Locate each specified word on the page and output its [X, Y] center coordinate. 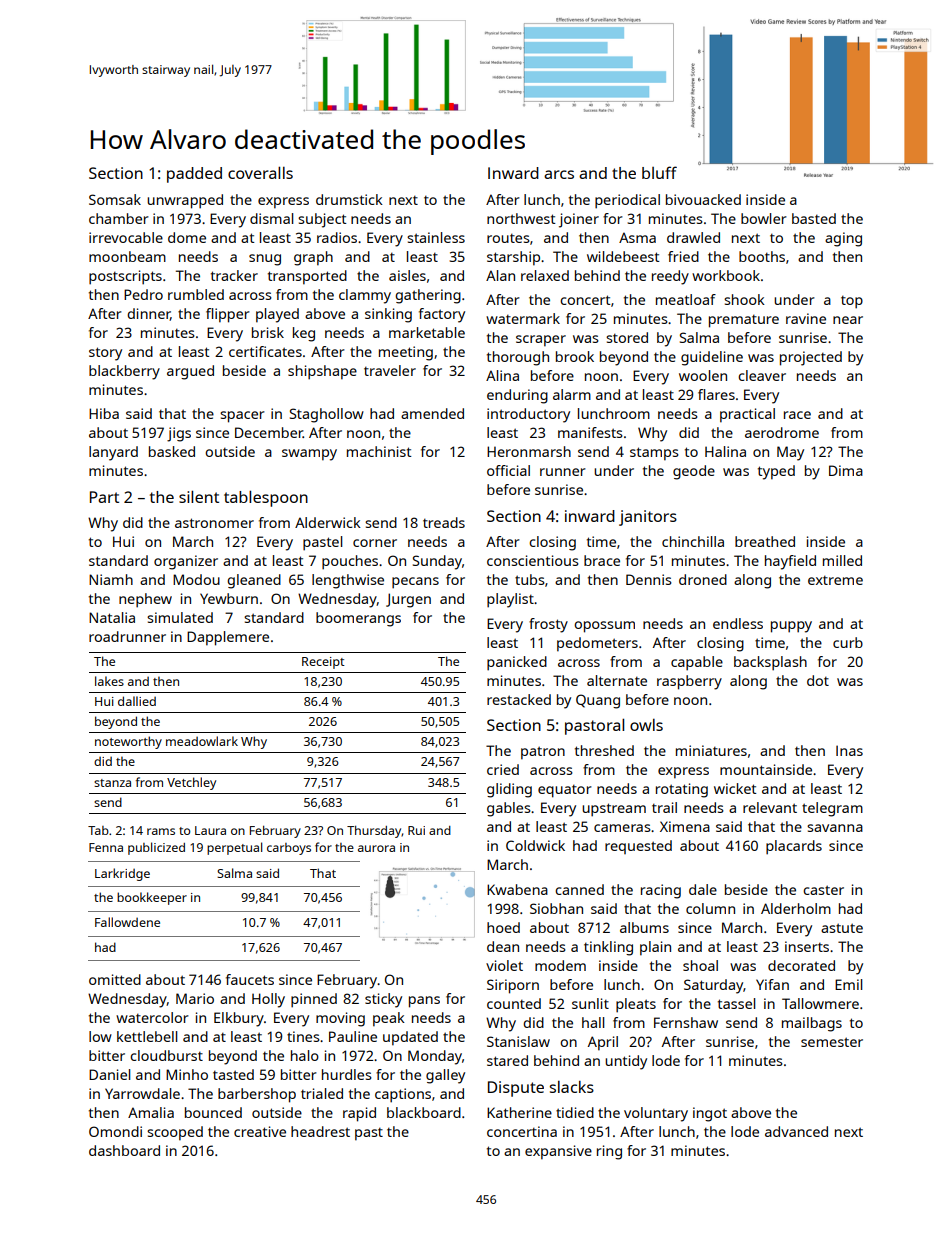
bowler [764, 218]
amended [432, 413]
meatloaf [686, 299]
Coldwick [535, 845]
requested [638, 847]
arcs [559, 174]
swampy [309, 455]
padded [194, 175]
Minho [187, 1074]
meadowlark [202, 741]
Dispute [516, 1089]
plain [655, 948]
